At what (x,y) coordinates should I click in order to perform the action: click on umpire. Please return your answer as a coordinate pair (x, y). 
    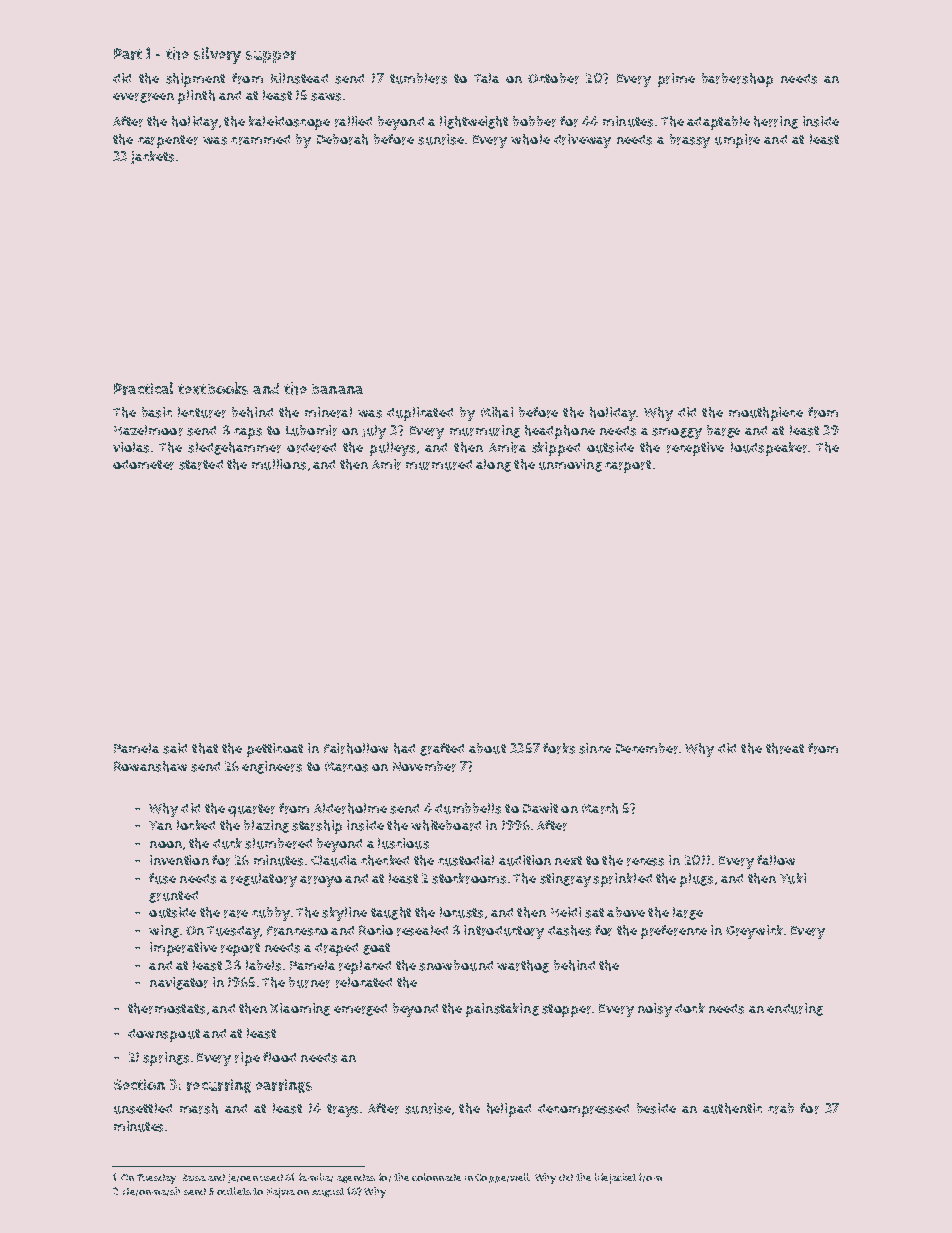
    Looking at the image, I should click on (737, 141).
